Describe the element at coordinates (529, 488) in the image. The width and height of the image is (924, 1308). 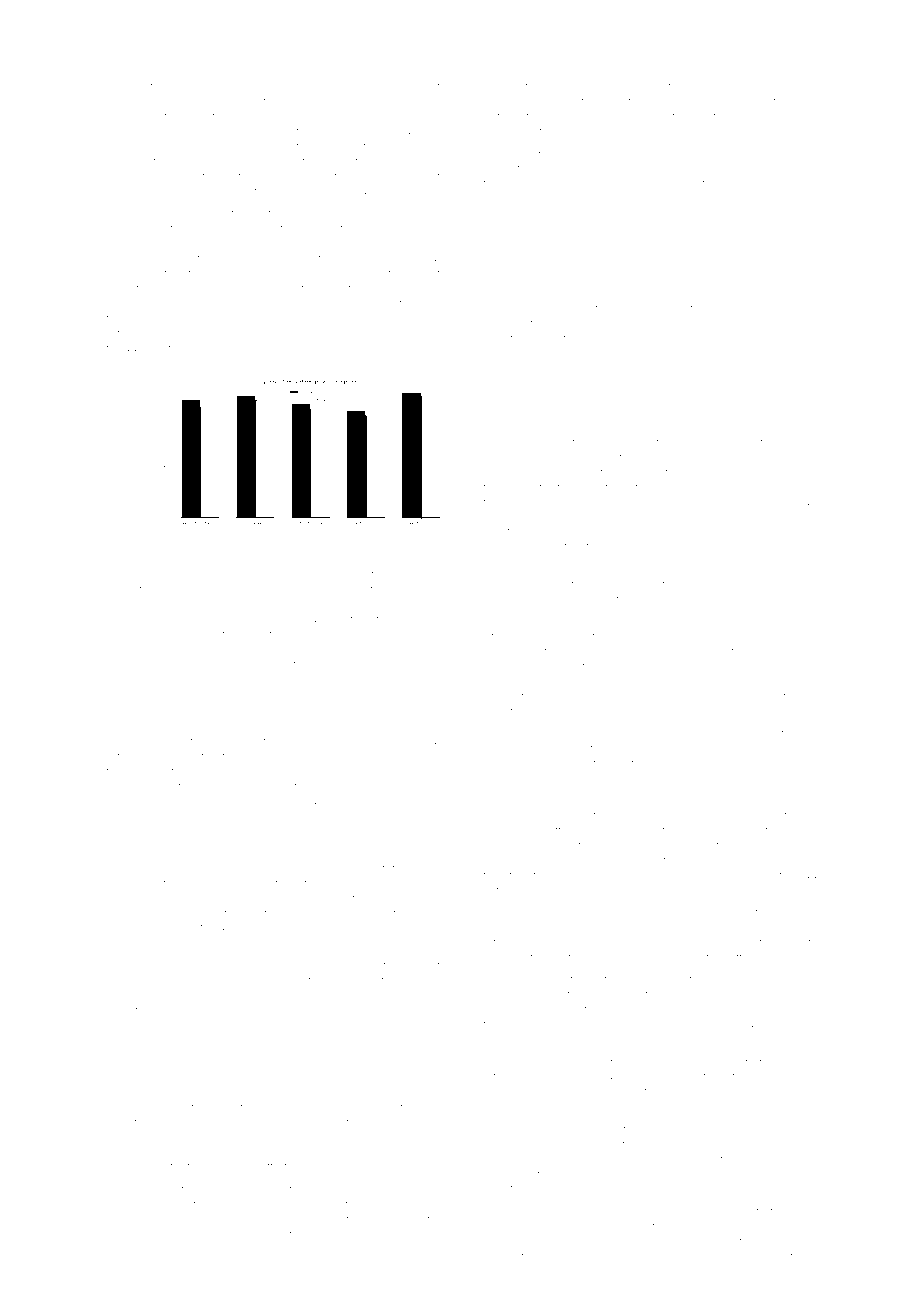
I see `saltwater` at that location.
